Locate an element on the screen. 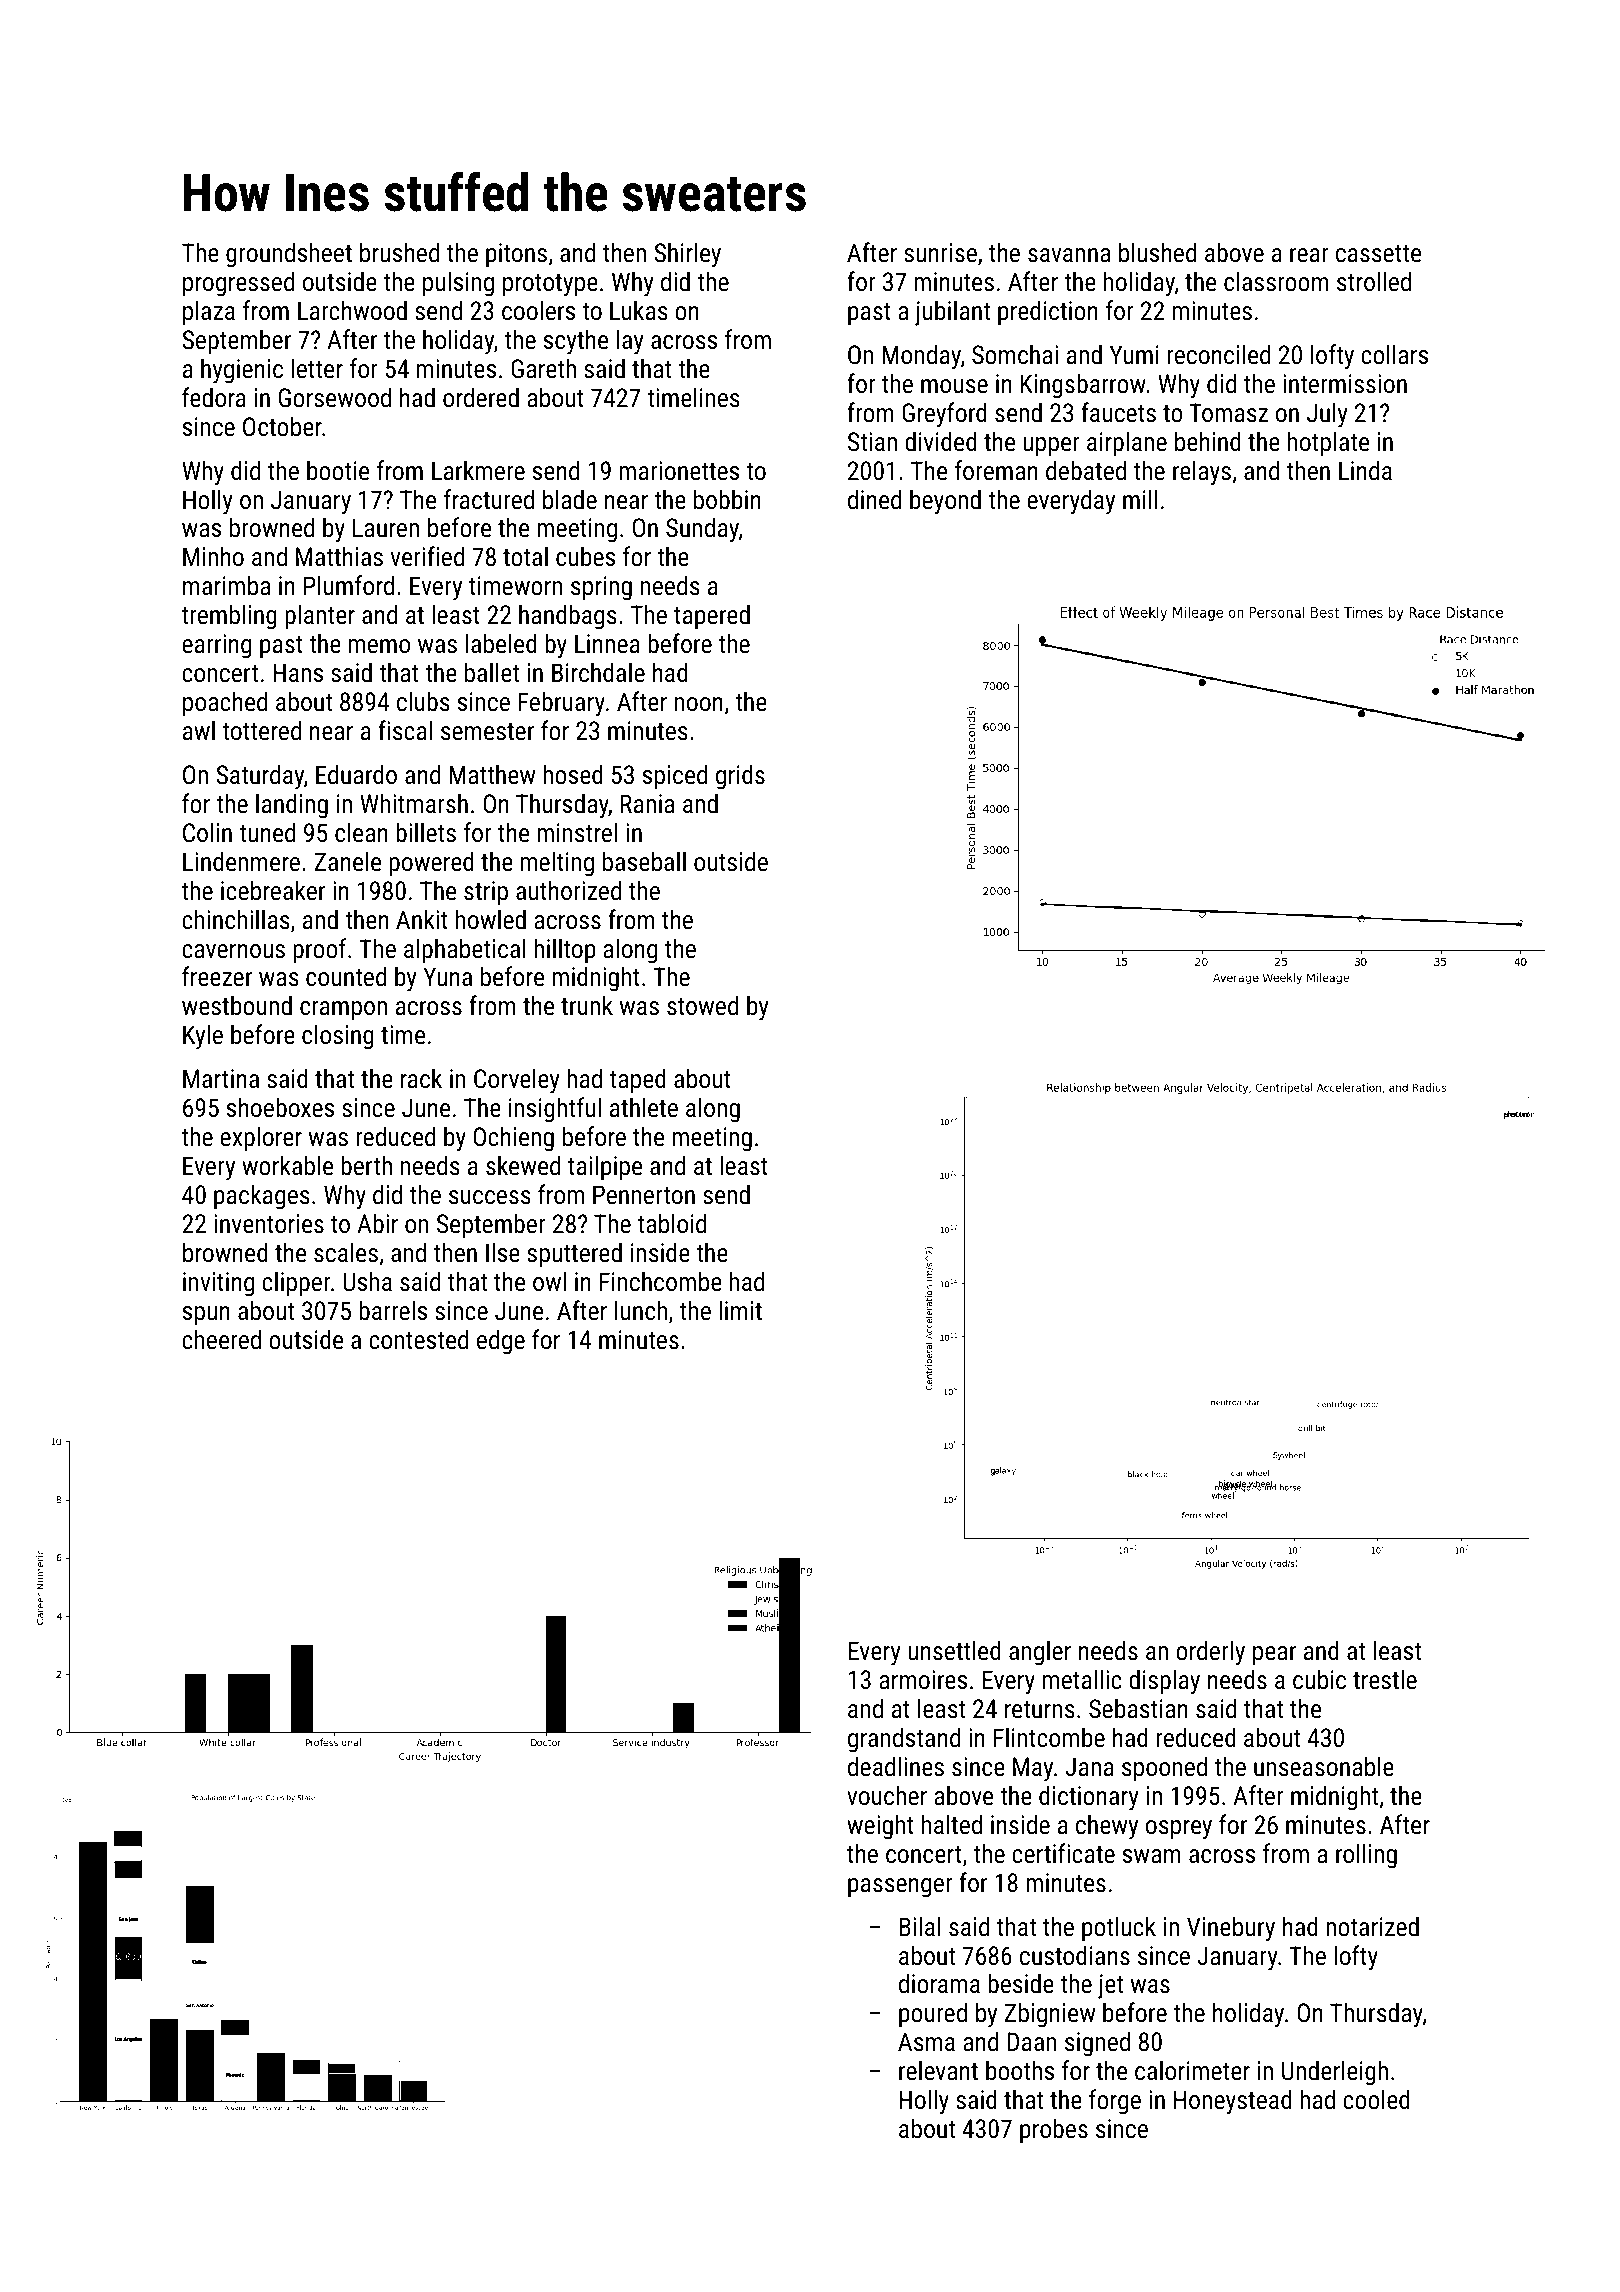  Gorsewood is located at coordinates (335, 397).
